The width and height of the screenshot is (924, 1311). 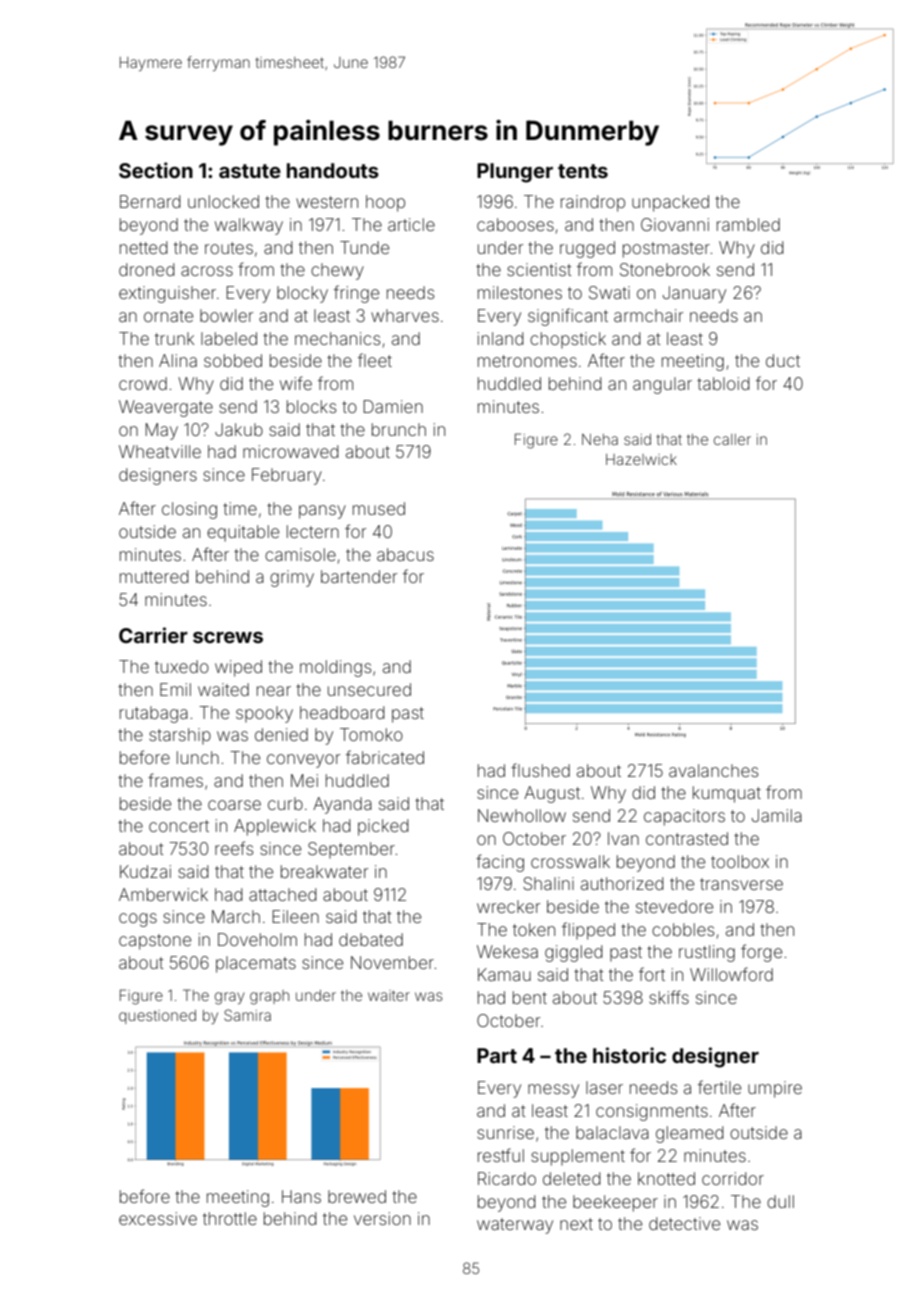 What do you see at coordinates (641, 459) in the screenshot?
I see `Hazelwick` at bounding box center [641, 459].
